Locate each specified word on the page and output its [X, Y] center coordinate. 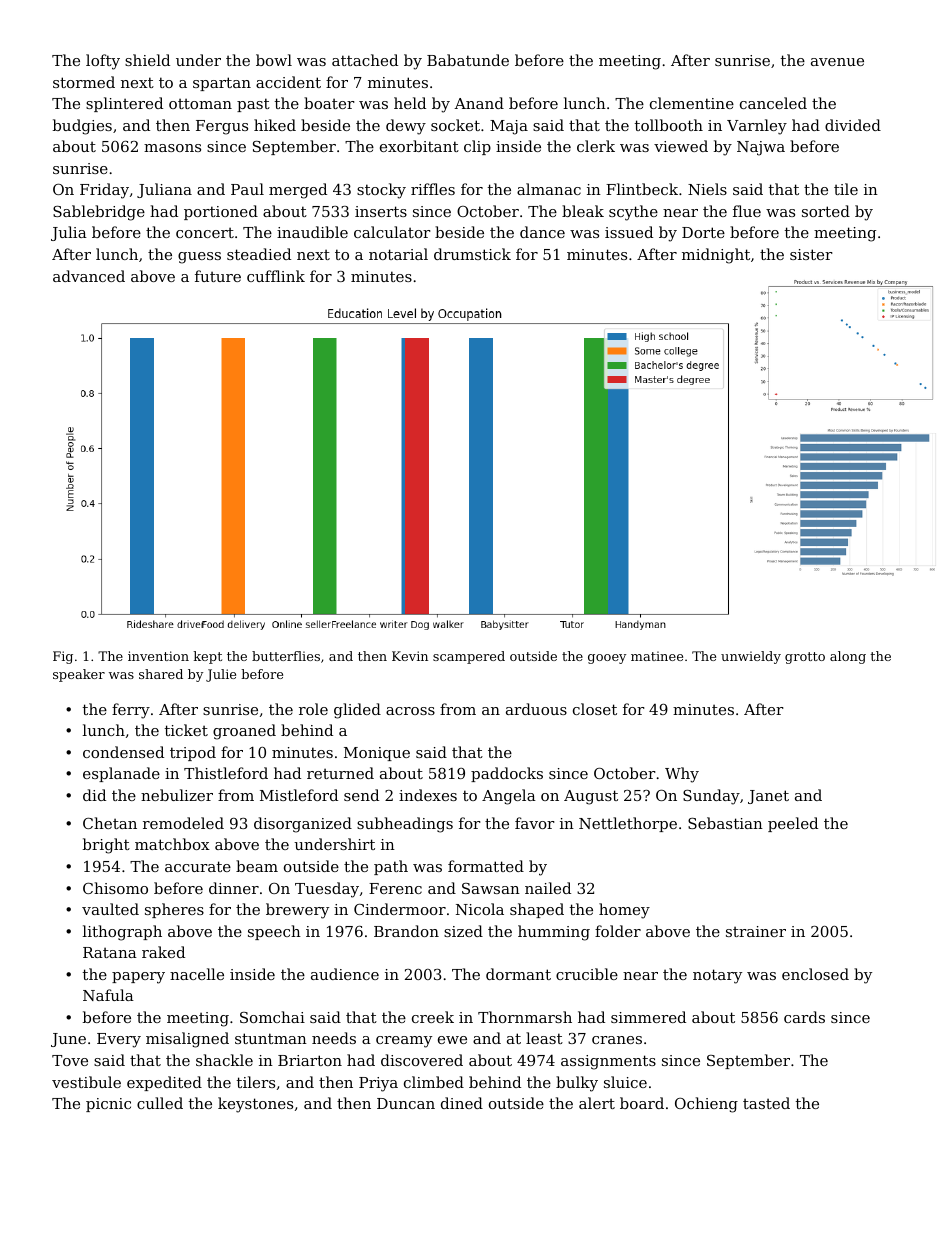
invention [158, 656]
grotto [805, 658]
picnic [108, 1105]
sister [811, 254]
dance [542, 232]
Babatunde [468, 60]
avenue [837, 62]
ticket [186, 730]
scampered [469, 657]
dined [462, 1103]
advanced [89, 276]
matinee [657, 656]
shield [147, 60]
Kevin [410, 656]
